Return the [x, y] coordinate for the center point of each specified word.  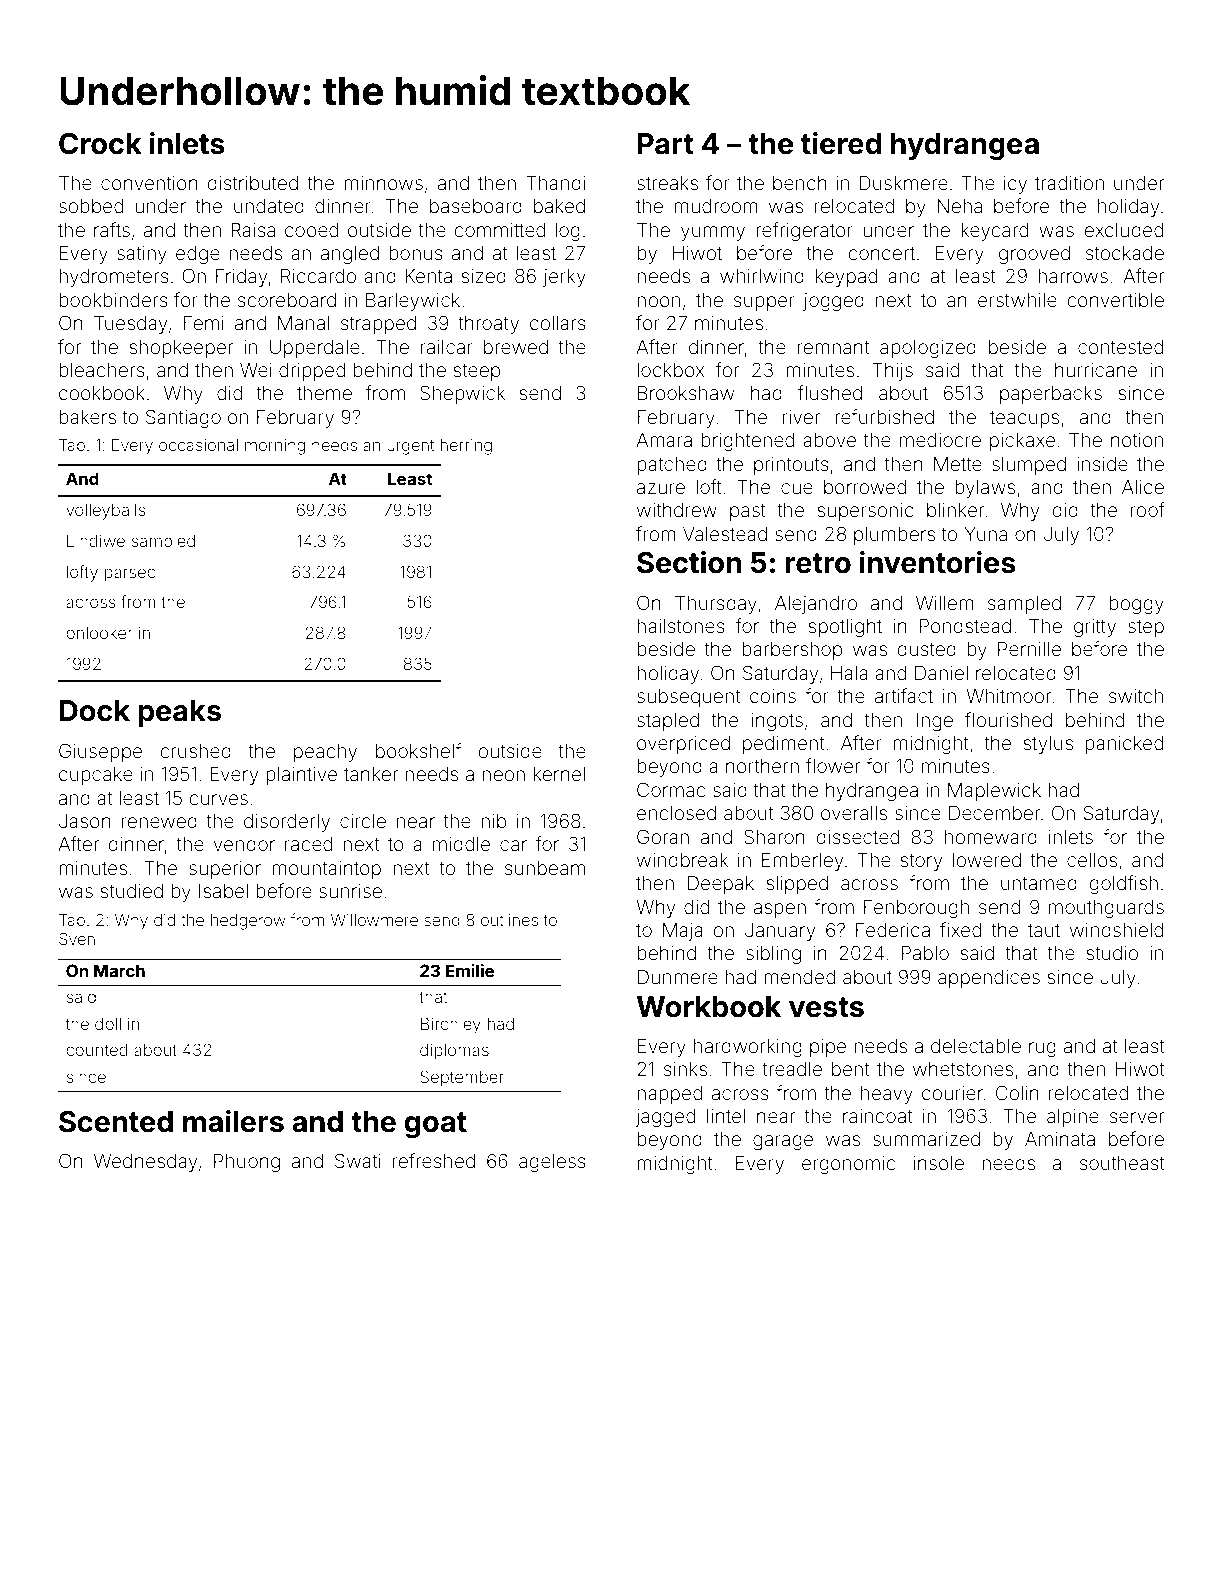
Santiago [183, 418]
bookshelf [418, 750]
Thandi [555, 183]
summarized [926, 1139]
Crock [100, 143]
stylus [1048, 745]
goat [435, 1125]
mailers [233, 1121]
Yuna [985, 534]
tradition [1069, 183]
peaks [179, 713]
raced [308, 844]
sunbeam [545, 868]
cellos [1092, 860]
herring [466, 447]
